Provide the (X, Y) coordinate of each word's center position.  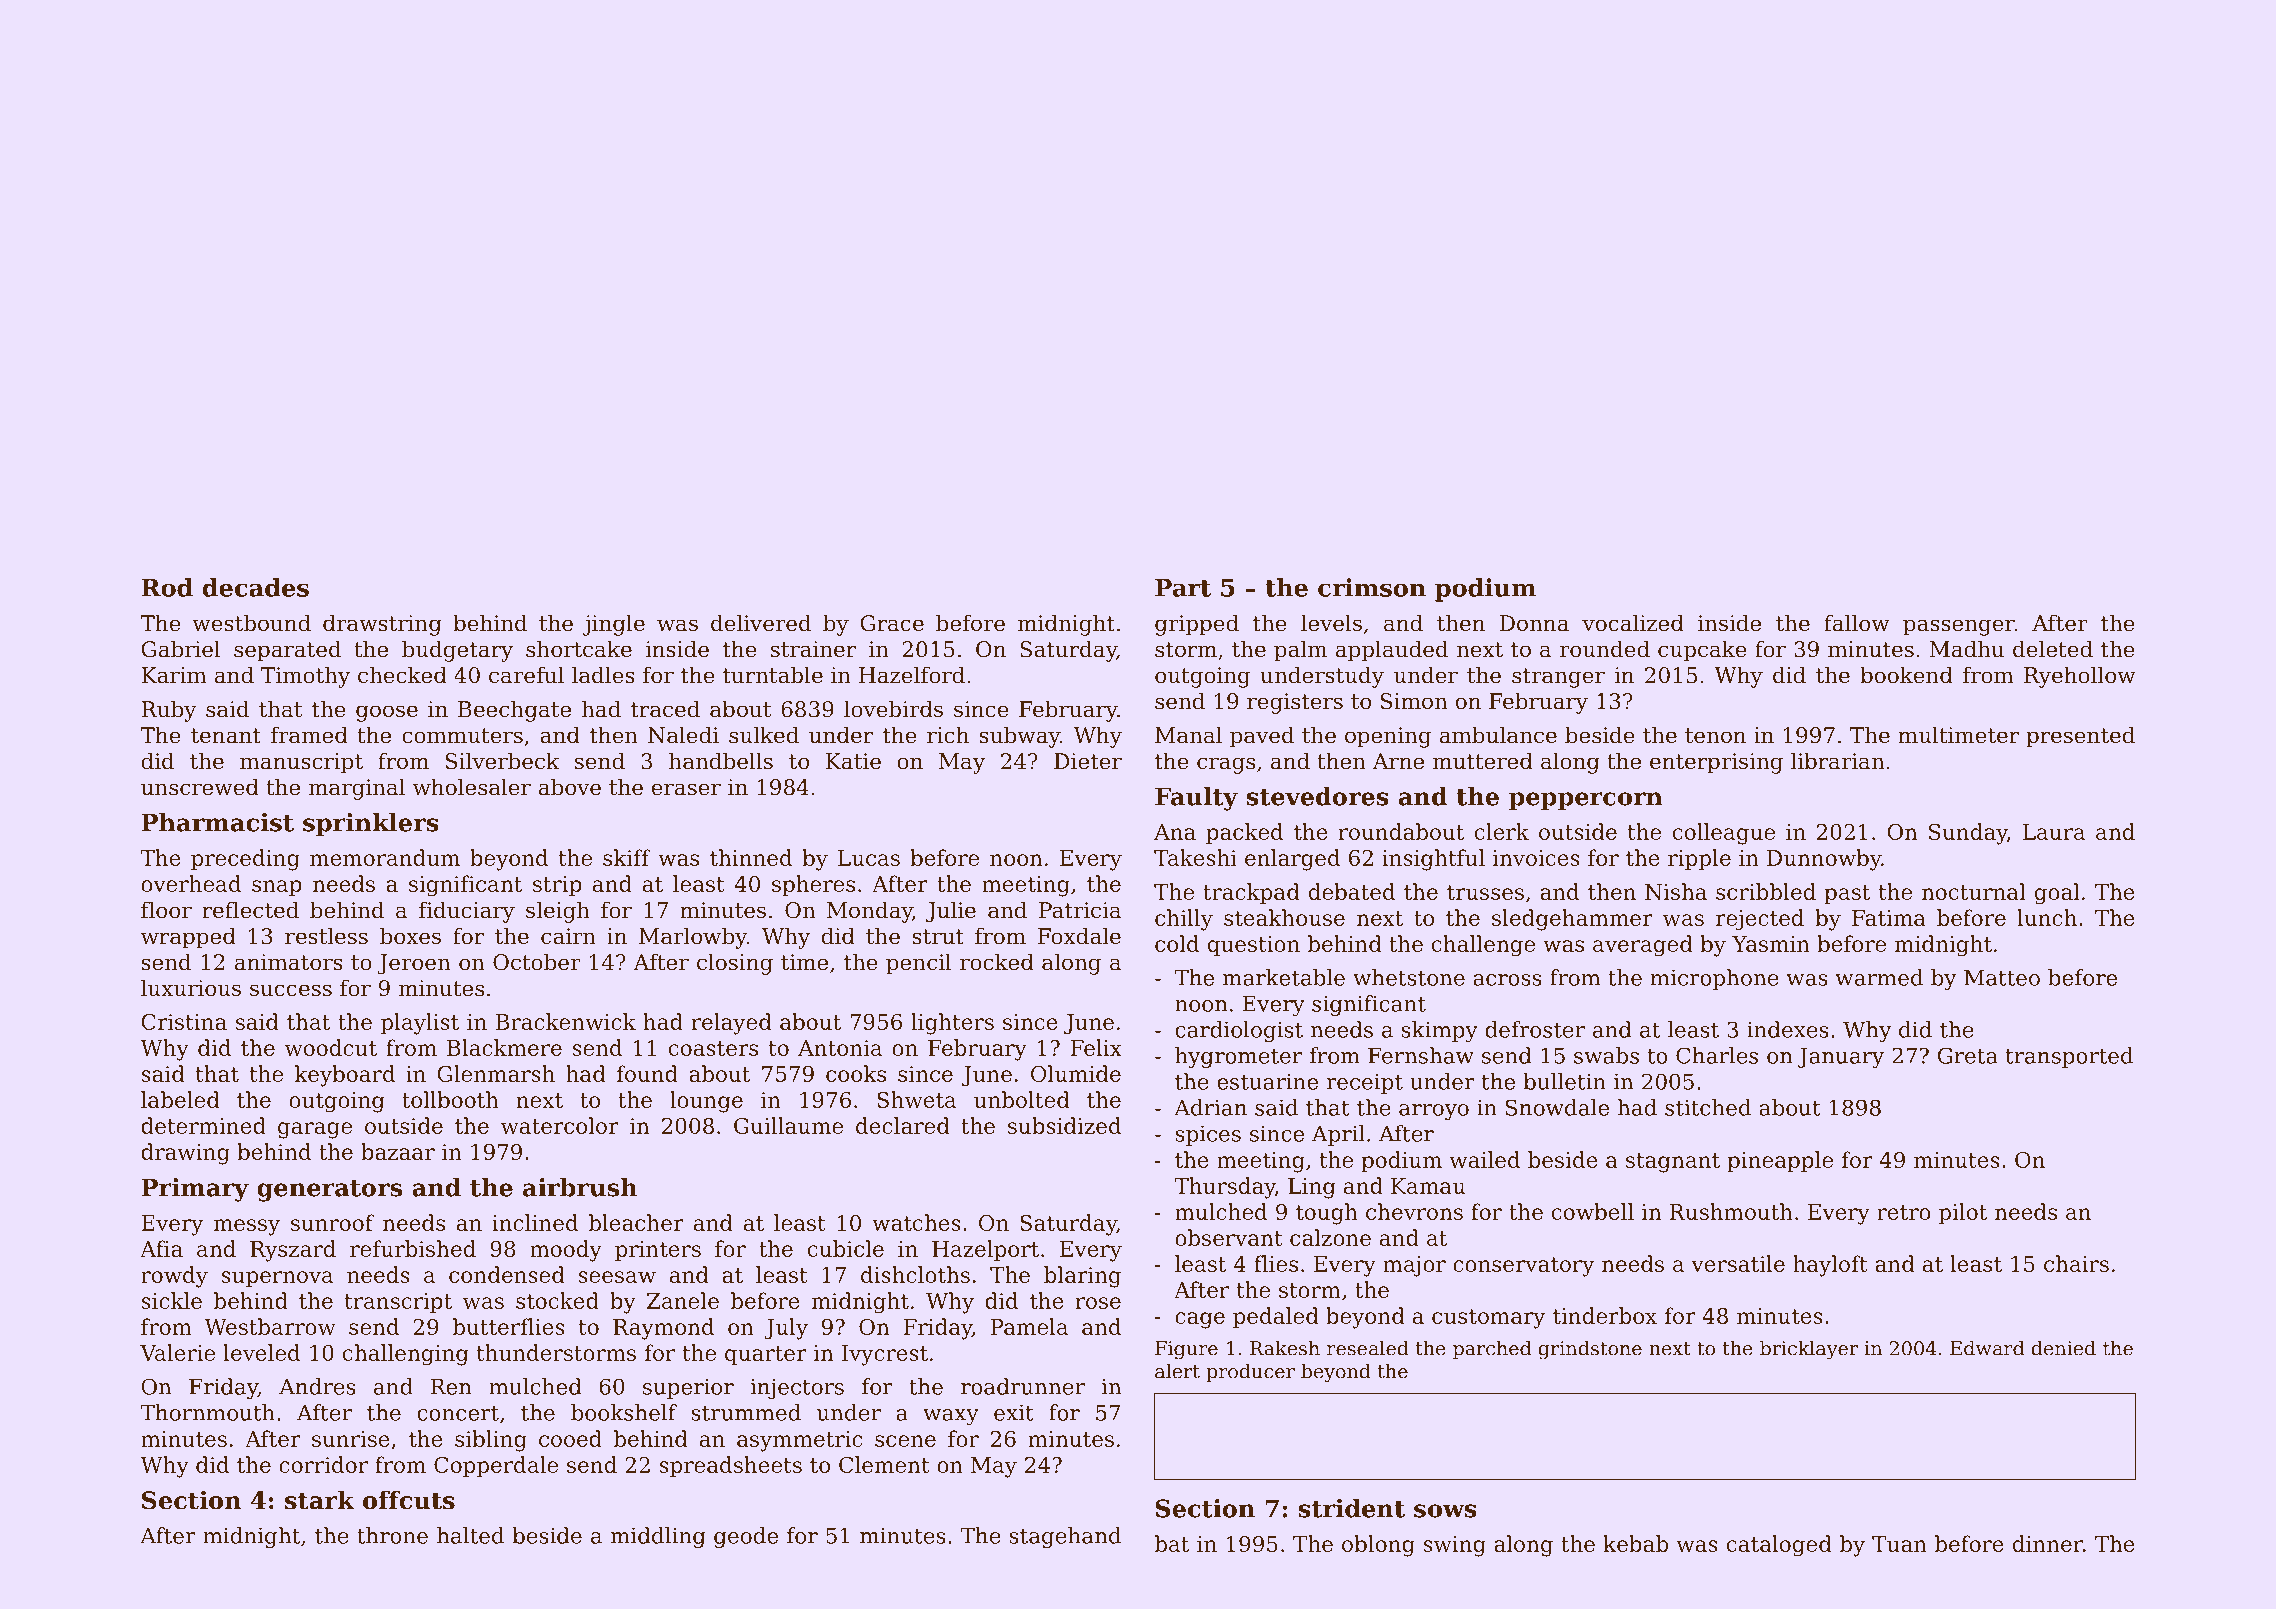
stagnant (1673, 1163)
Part (1183, 588)
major (1414, 1266)
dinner (2048, 1543)
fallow (1857, 623)
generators (329, 1191)
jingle (614, 625)
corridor (323, 1464)
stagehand (1065, 1538)
